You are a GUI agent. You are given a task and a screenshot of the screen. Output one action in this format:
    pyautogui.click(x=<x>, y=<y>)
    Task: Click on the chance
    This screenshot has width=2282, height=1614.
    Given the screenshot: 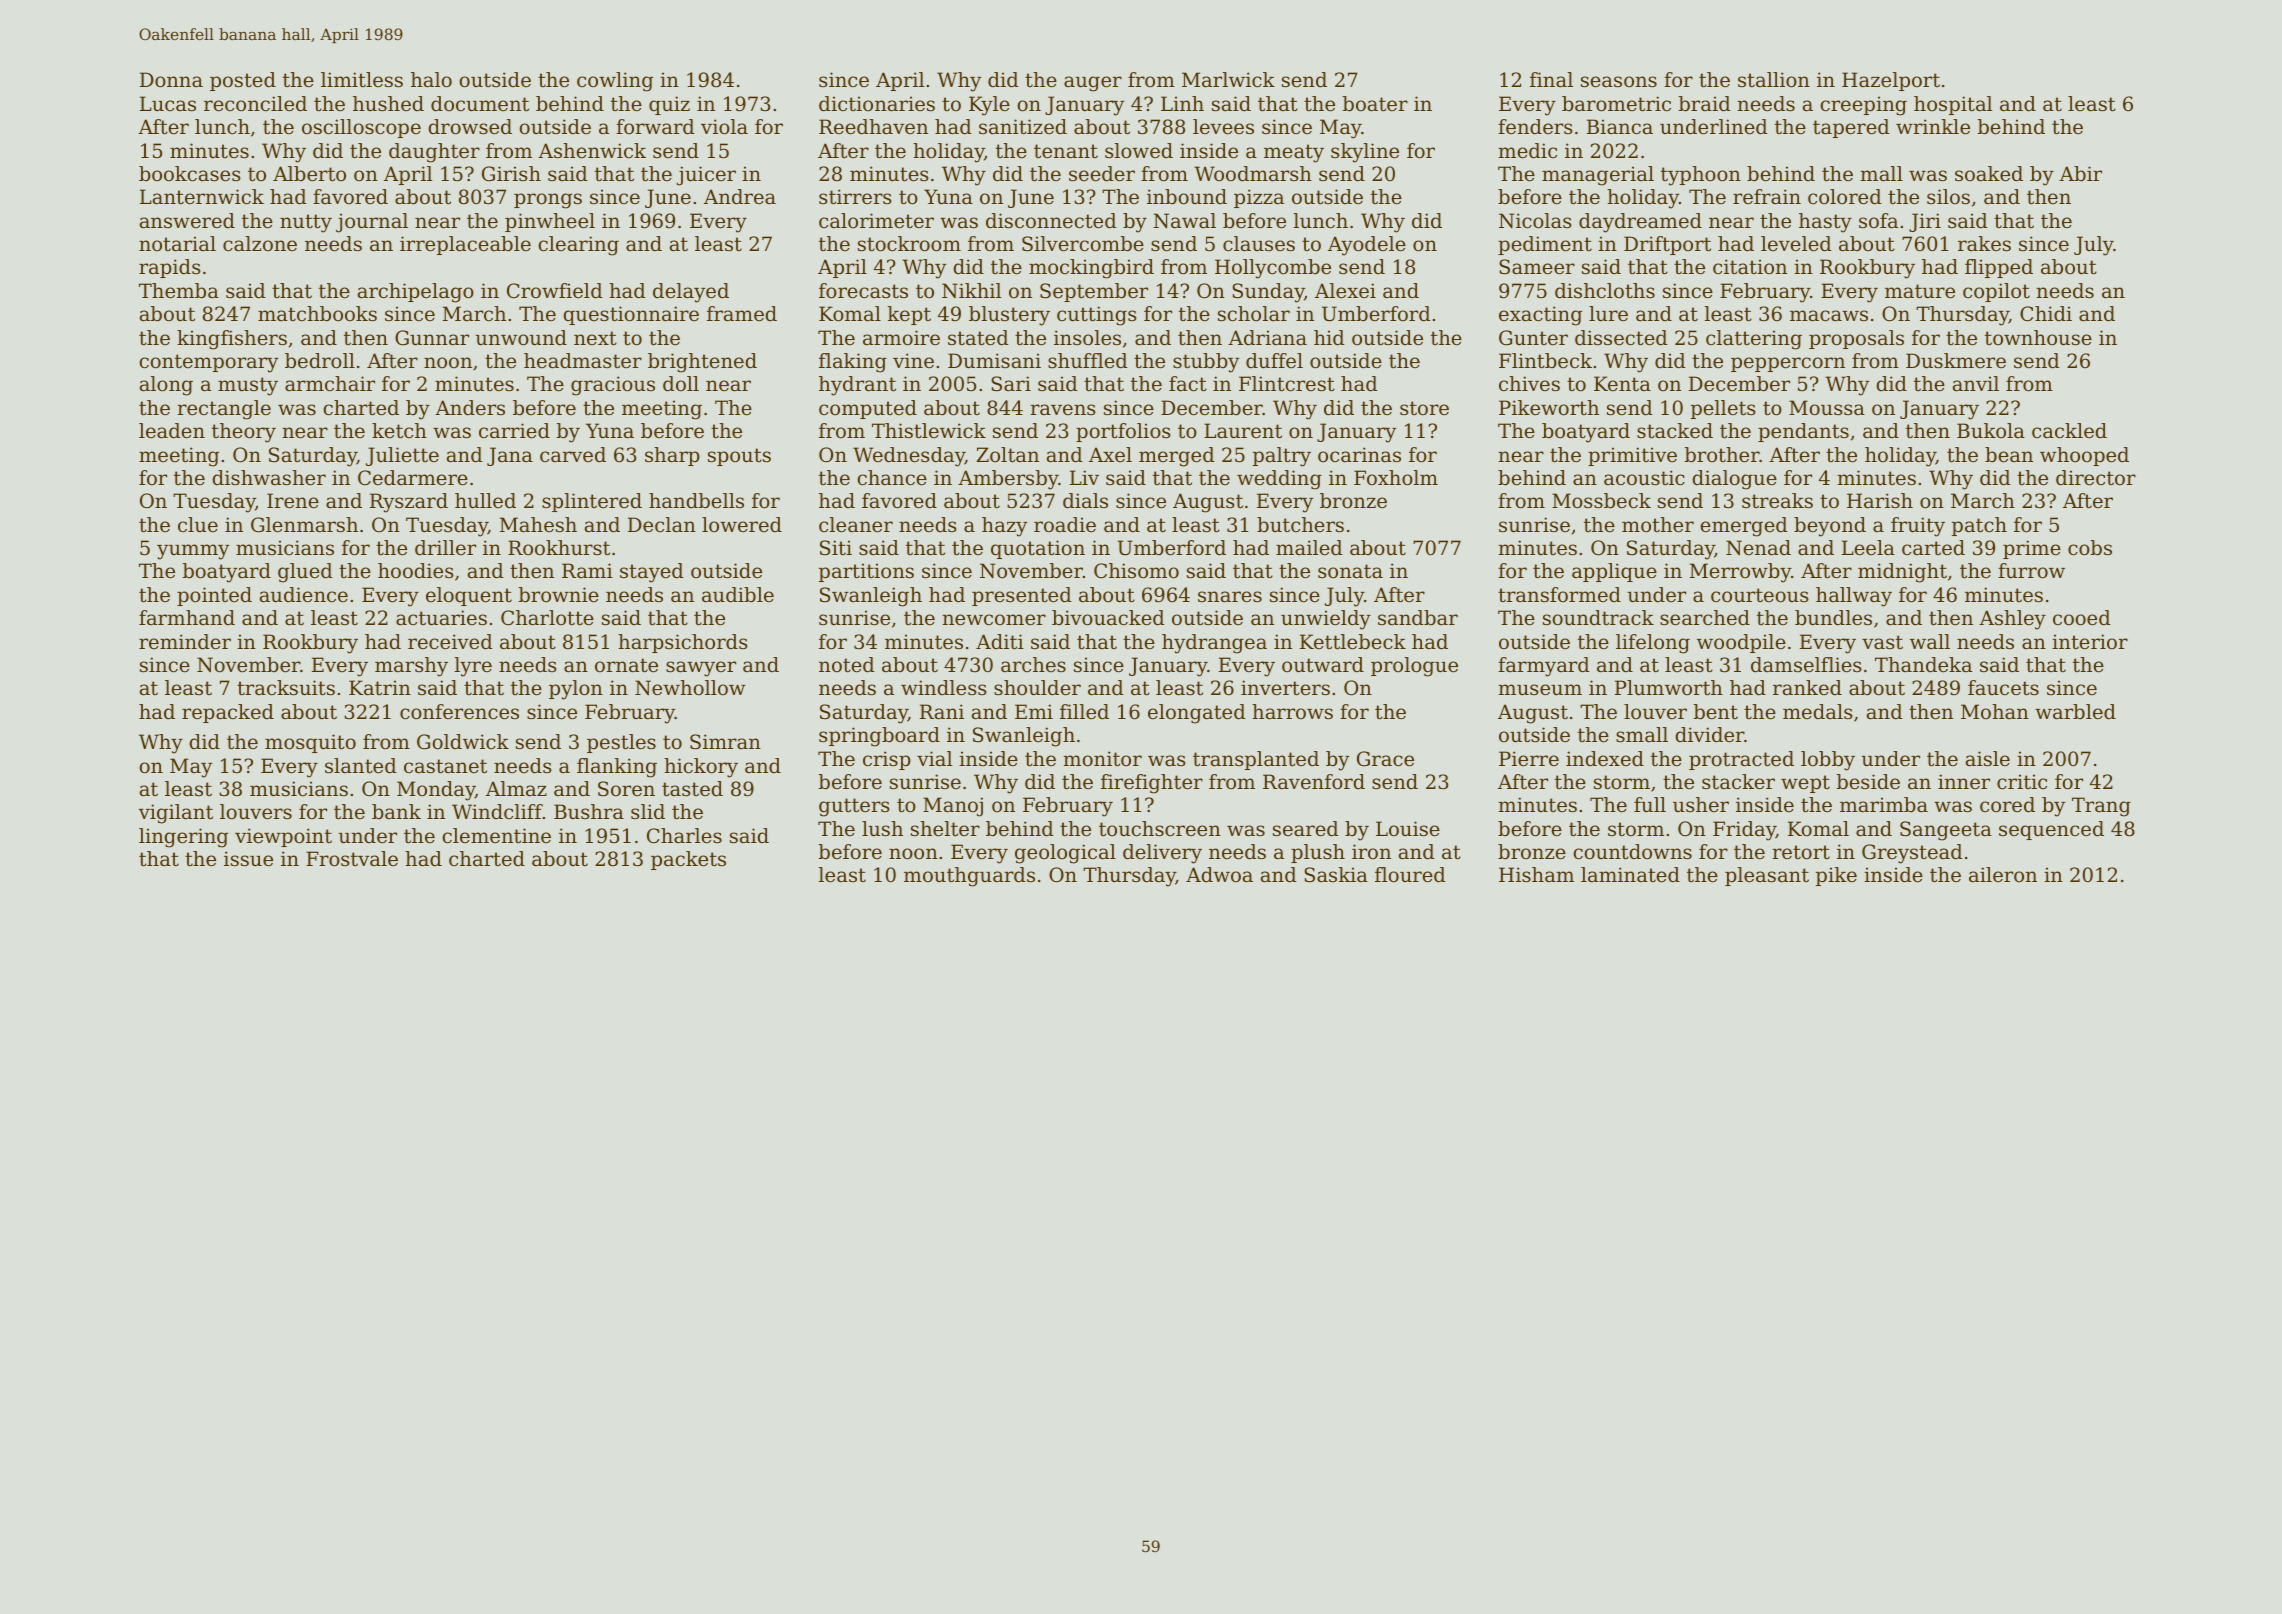 What is the action you would take?
    pyautogui.click(x=892, y=478)
